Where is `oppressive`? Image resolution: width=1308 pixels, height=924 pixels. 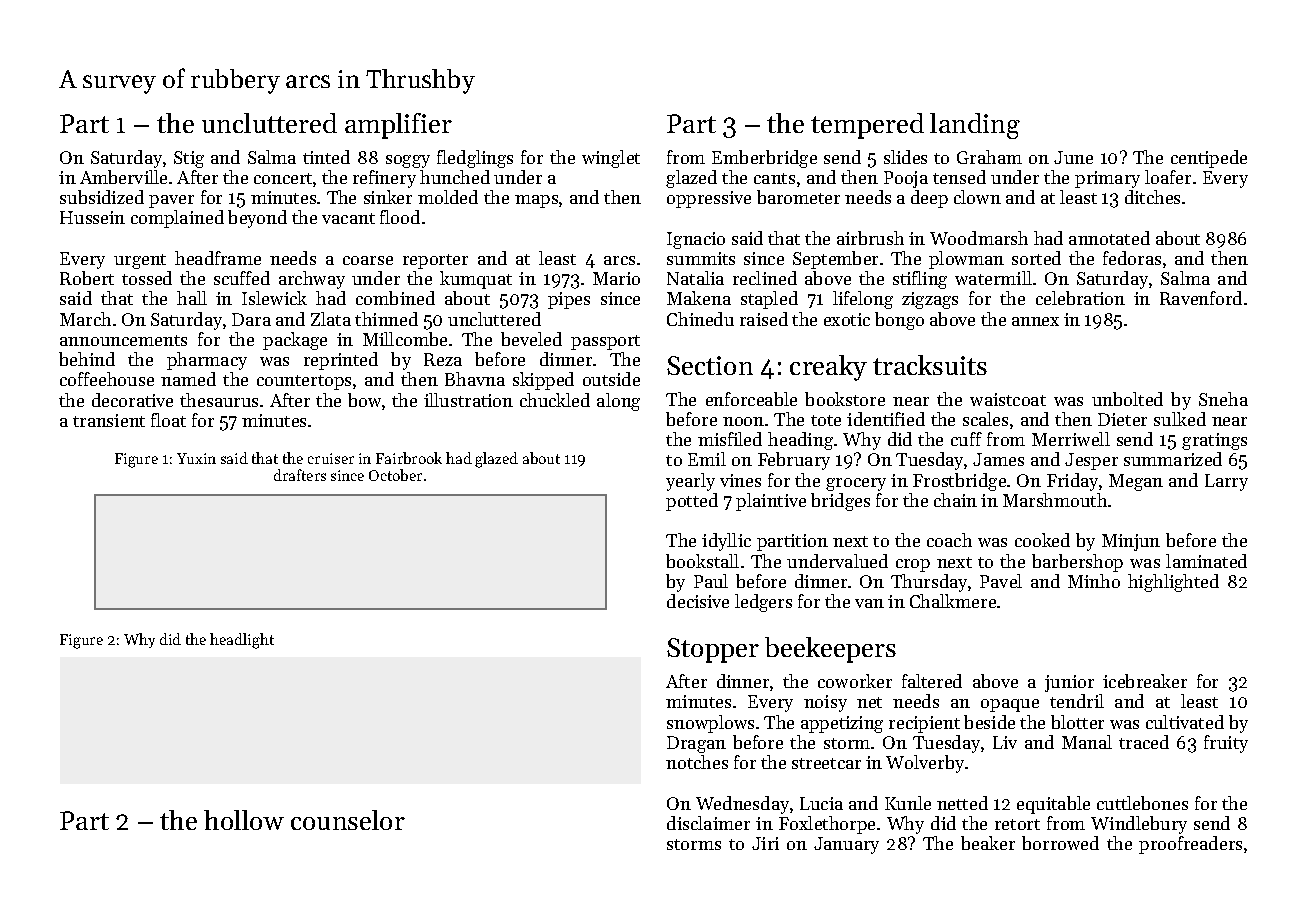
oppressive is located at coordinates (709, 199).
